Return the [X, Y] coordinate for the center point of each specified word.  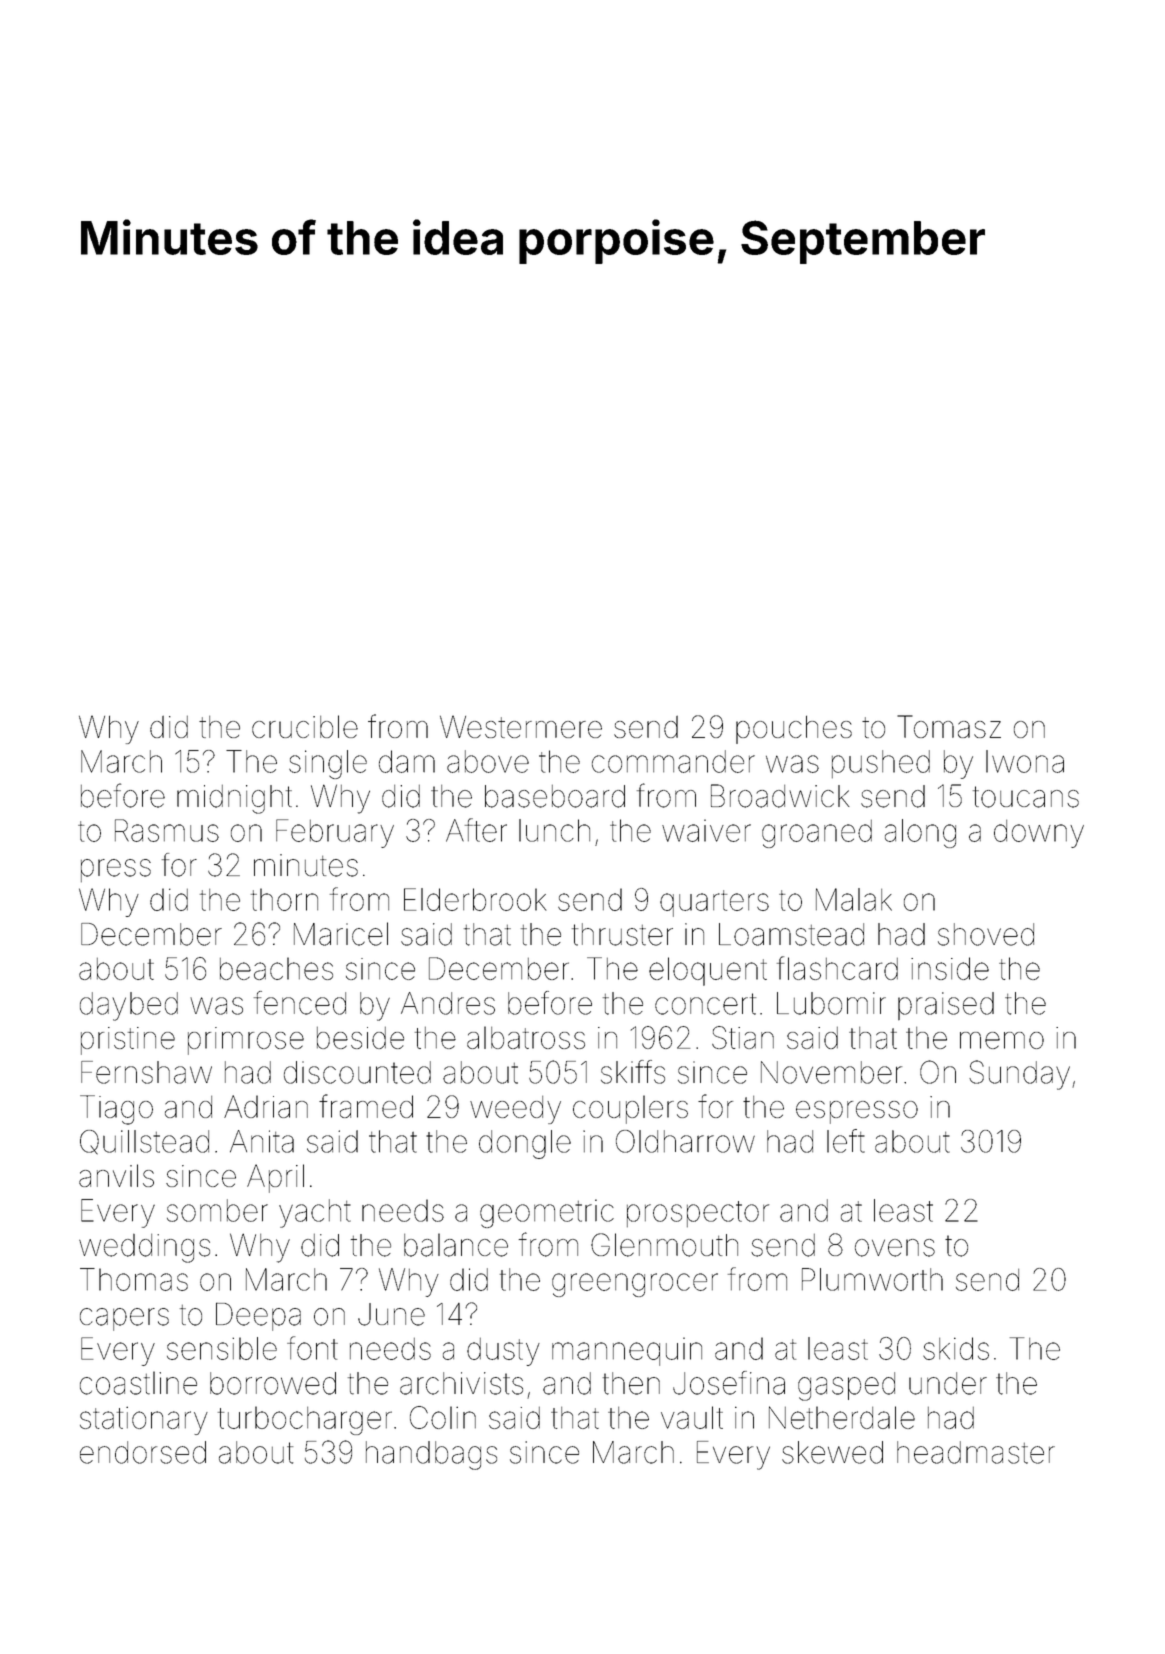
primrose [246, 1041]
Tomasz [949, 726]
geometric [547, 1213]
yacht [315, 1213]
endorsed [143, 1452]
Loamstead [791, 934]
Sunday [1019, 1075]
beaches [276, 968]
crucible [305, 726]
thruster [622, 934]
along [920, 833]
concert [705, 1004]
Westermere [521, 726]
